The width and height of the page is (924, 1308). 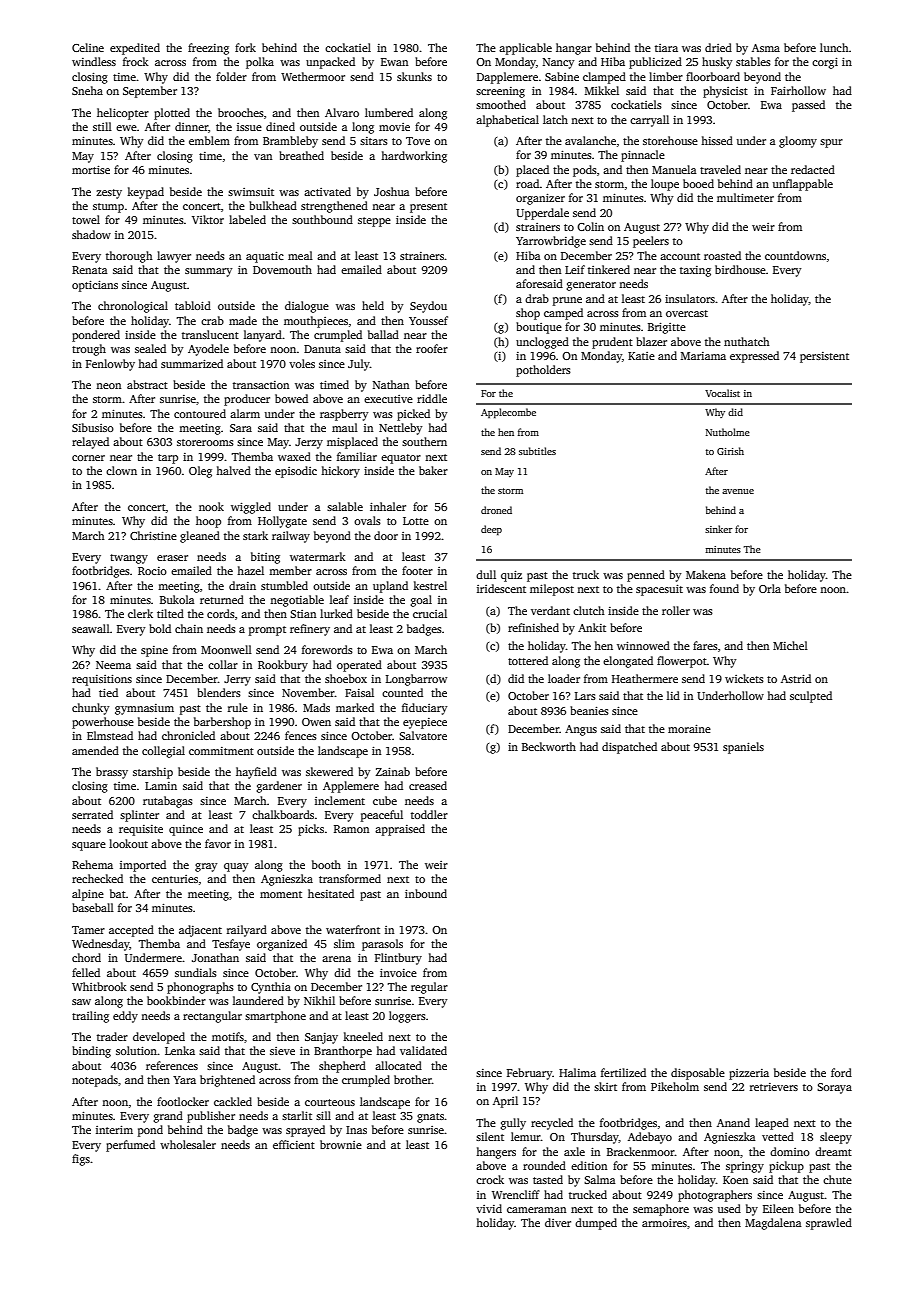 I want to click on road, so click(x=528, y=183).
